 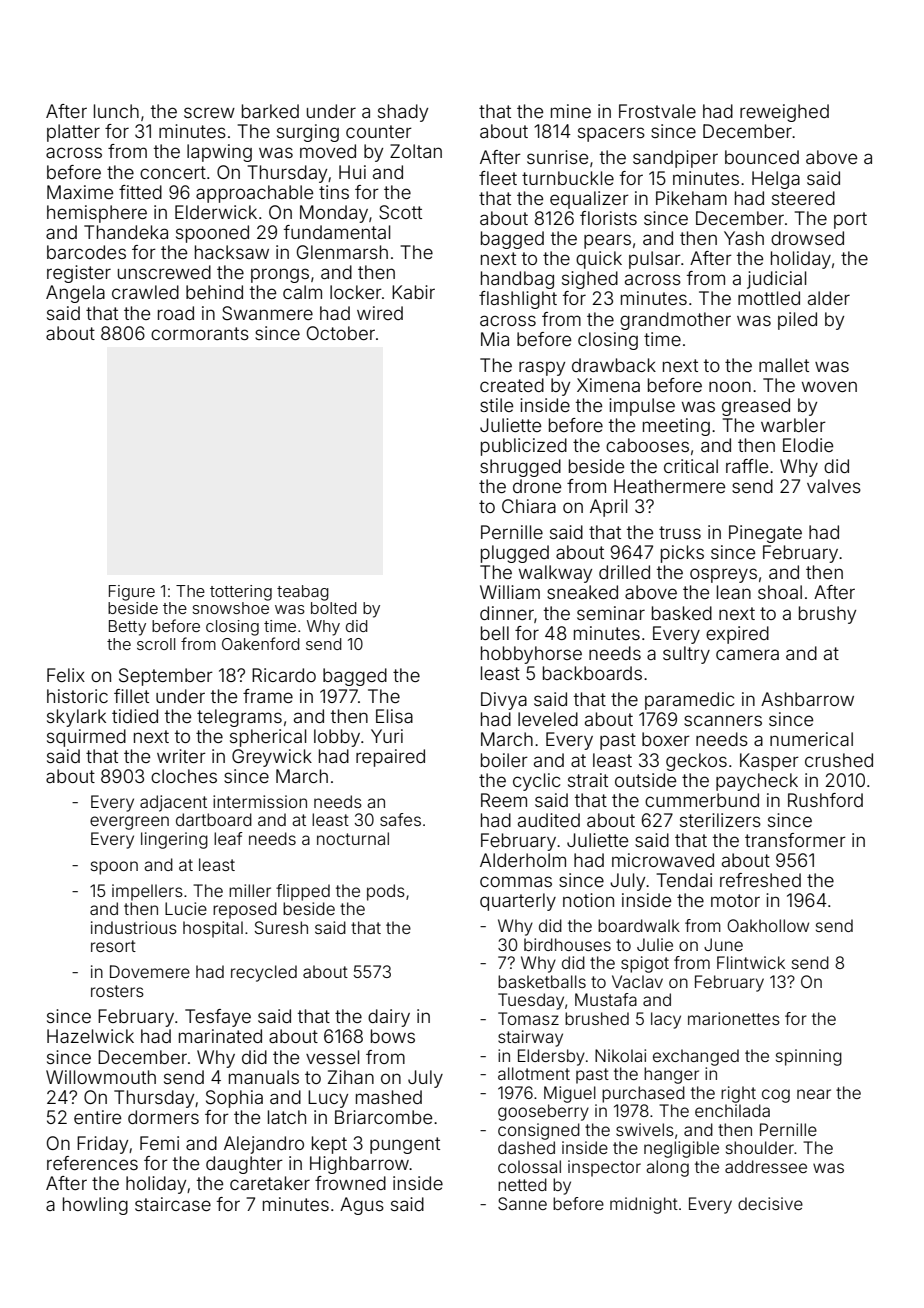 I want to click on sunrise, so click(x=557, y=157).
